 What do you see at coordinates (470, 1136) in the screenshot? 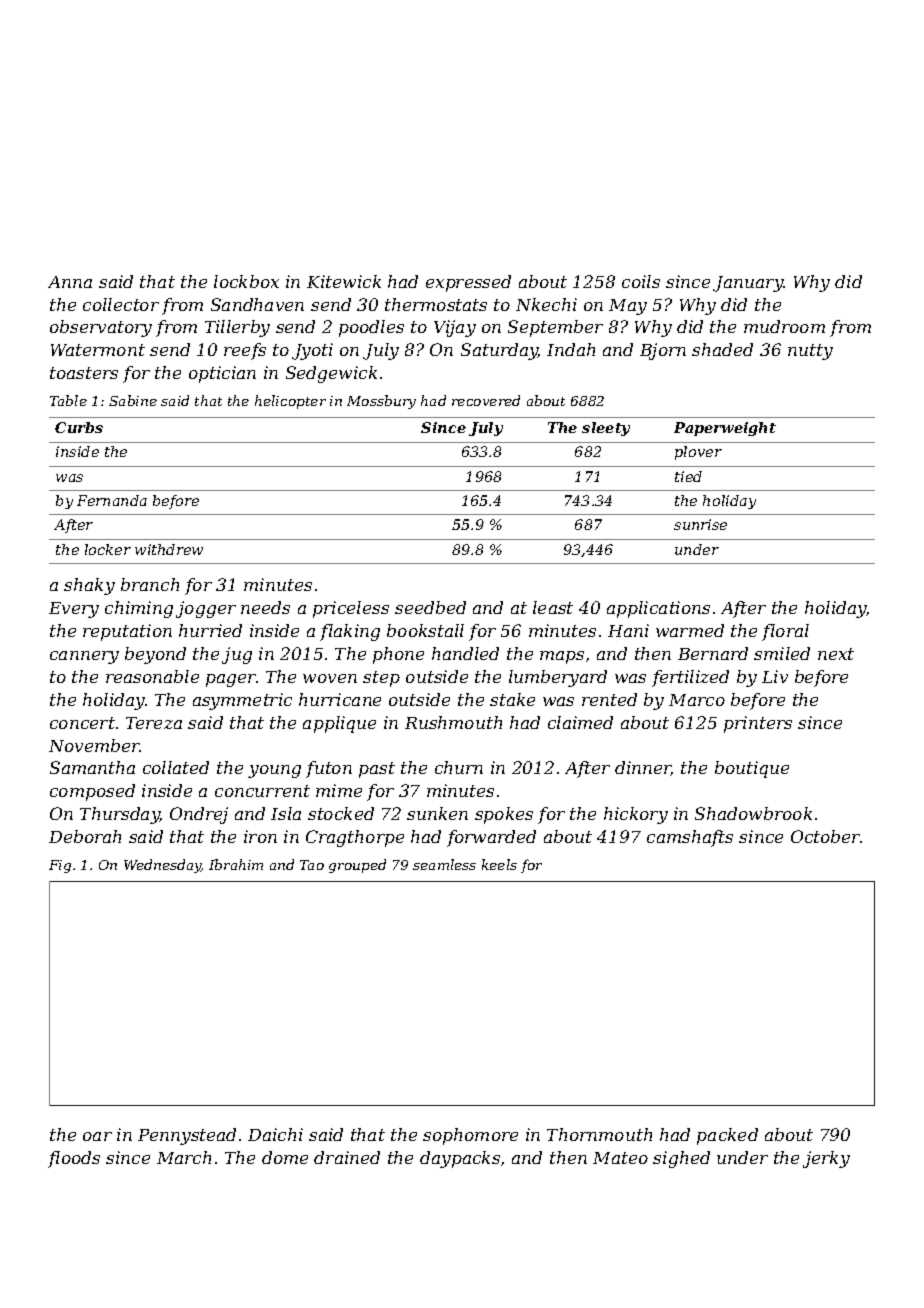
I see `sophomore` at bounding box center [470, 1136].
